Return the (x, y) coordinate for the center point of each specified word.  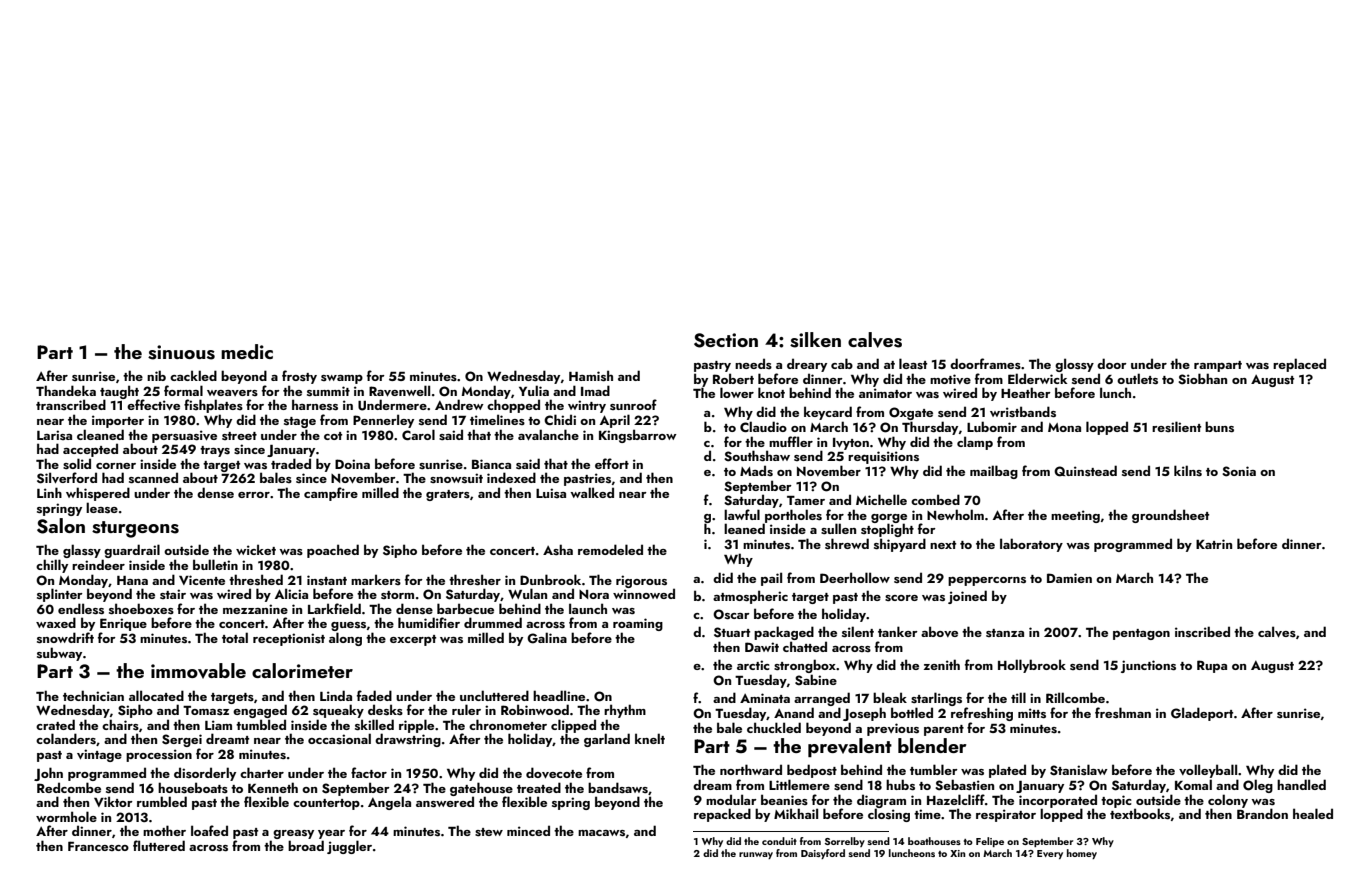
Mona (1064, 427)
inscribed (1202, 632)
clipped (573, 726)
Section (726, 340)
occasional (339, 739)
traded (291, 463)
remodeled (610, 549)
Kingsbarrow (638, 436)
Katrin (1214, 544)
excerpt (413, 640)
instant (327, 580)
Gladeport (1202, 714)
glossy (1074, 365)
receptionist (289, 639)
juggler (349, 847)
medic (247, 351)
